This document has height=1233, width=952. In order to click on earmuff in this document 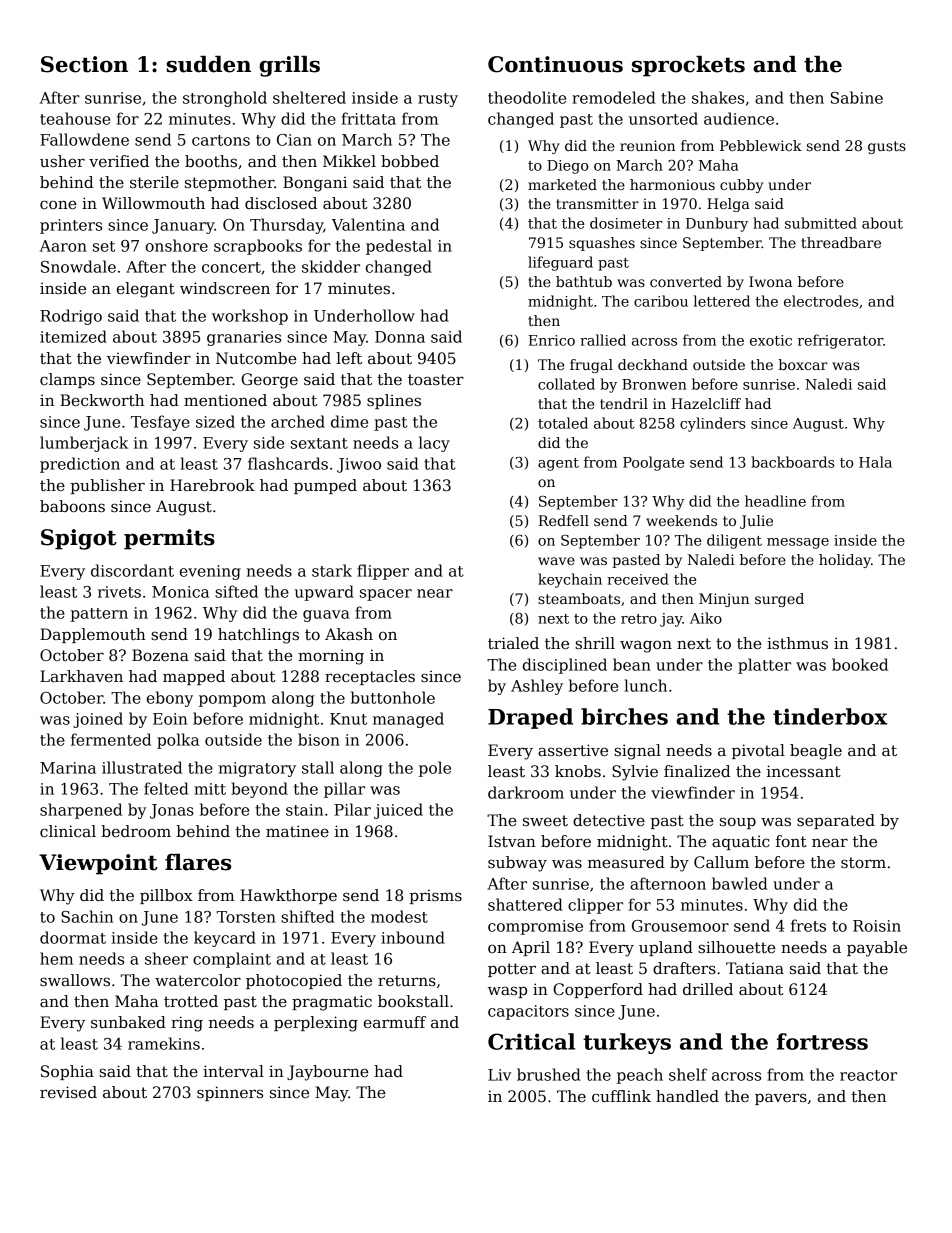, I will do `click(395, 1022)`.
